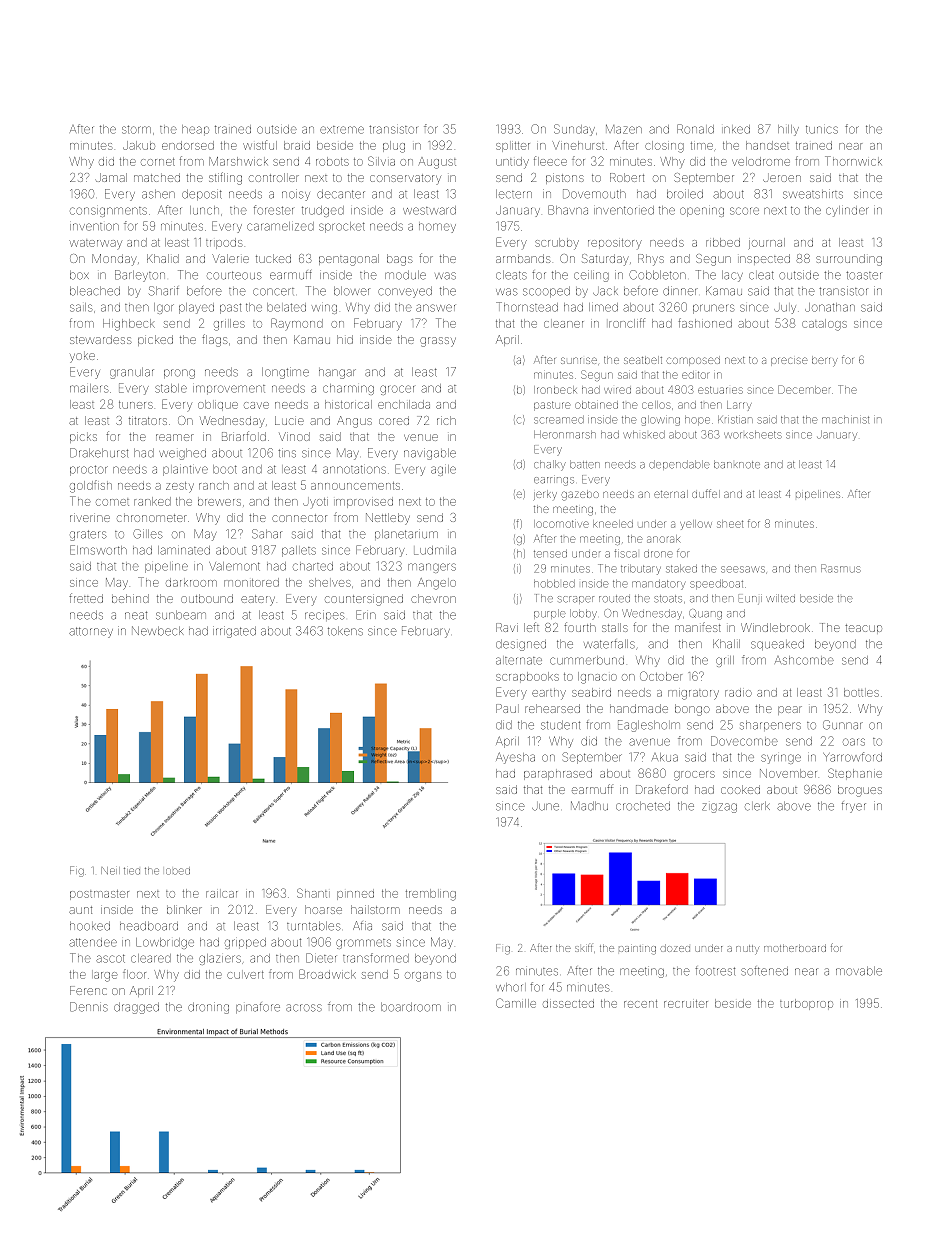 The width and height of the page is (952, 1233). Describe the element at coordinates (433, 598) in the page. I see `chevron` at that location.
